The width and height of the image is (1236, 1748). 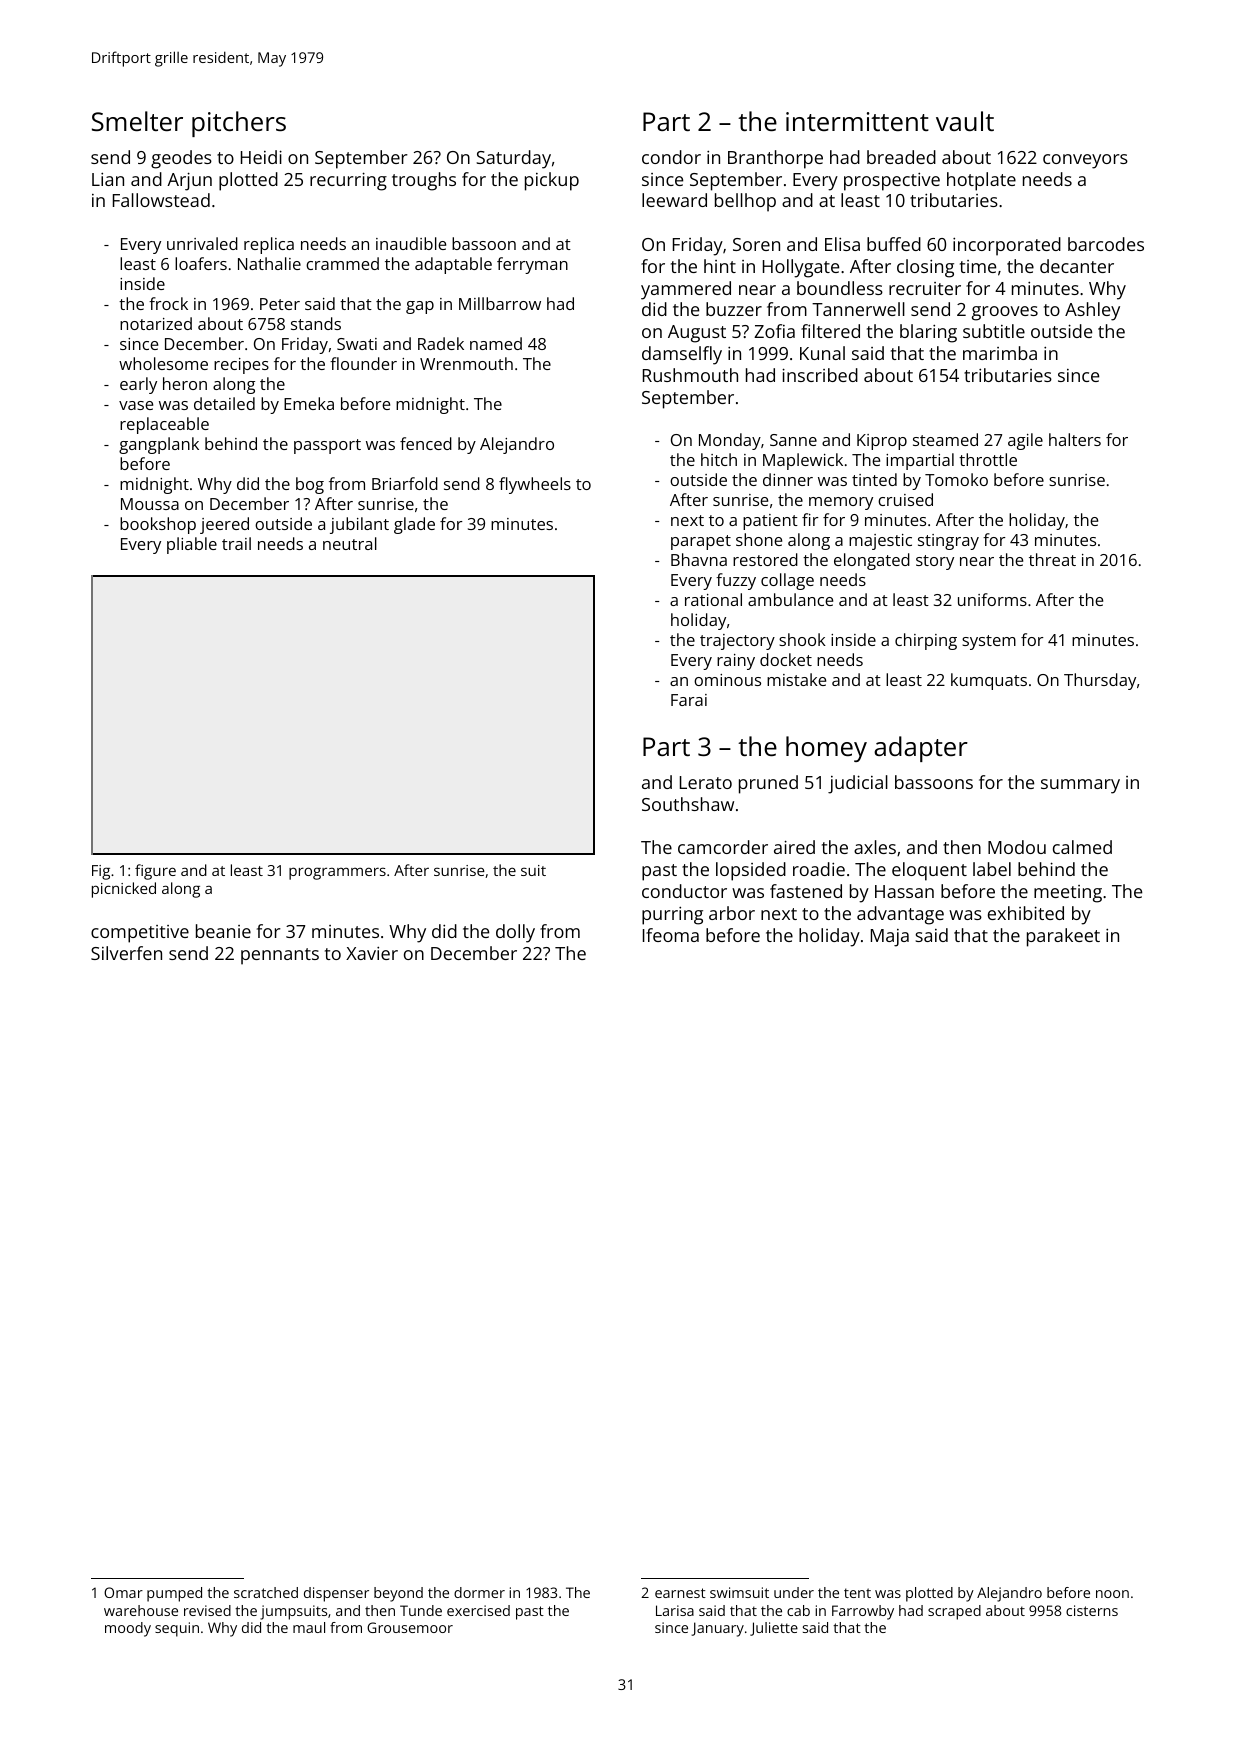 I want to click on bog, so click(x=310, y=485).
